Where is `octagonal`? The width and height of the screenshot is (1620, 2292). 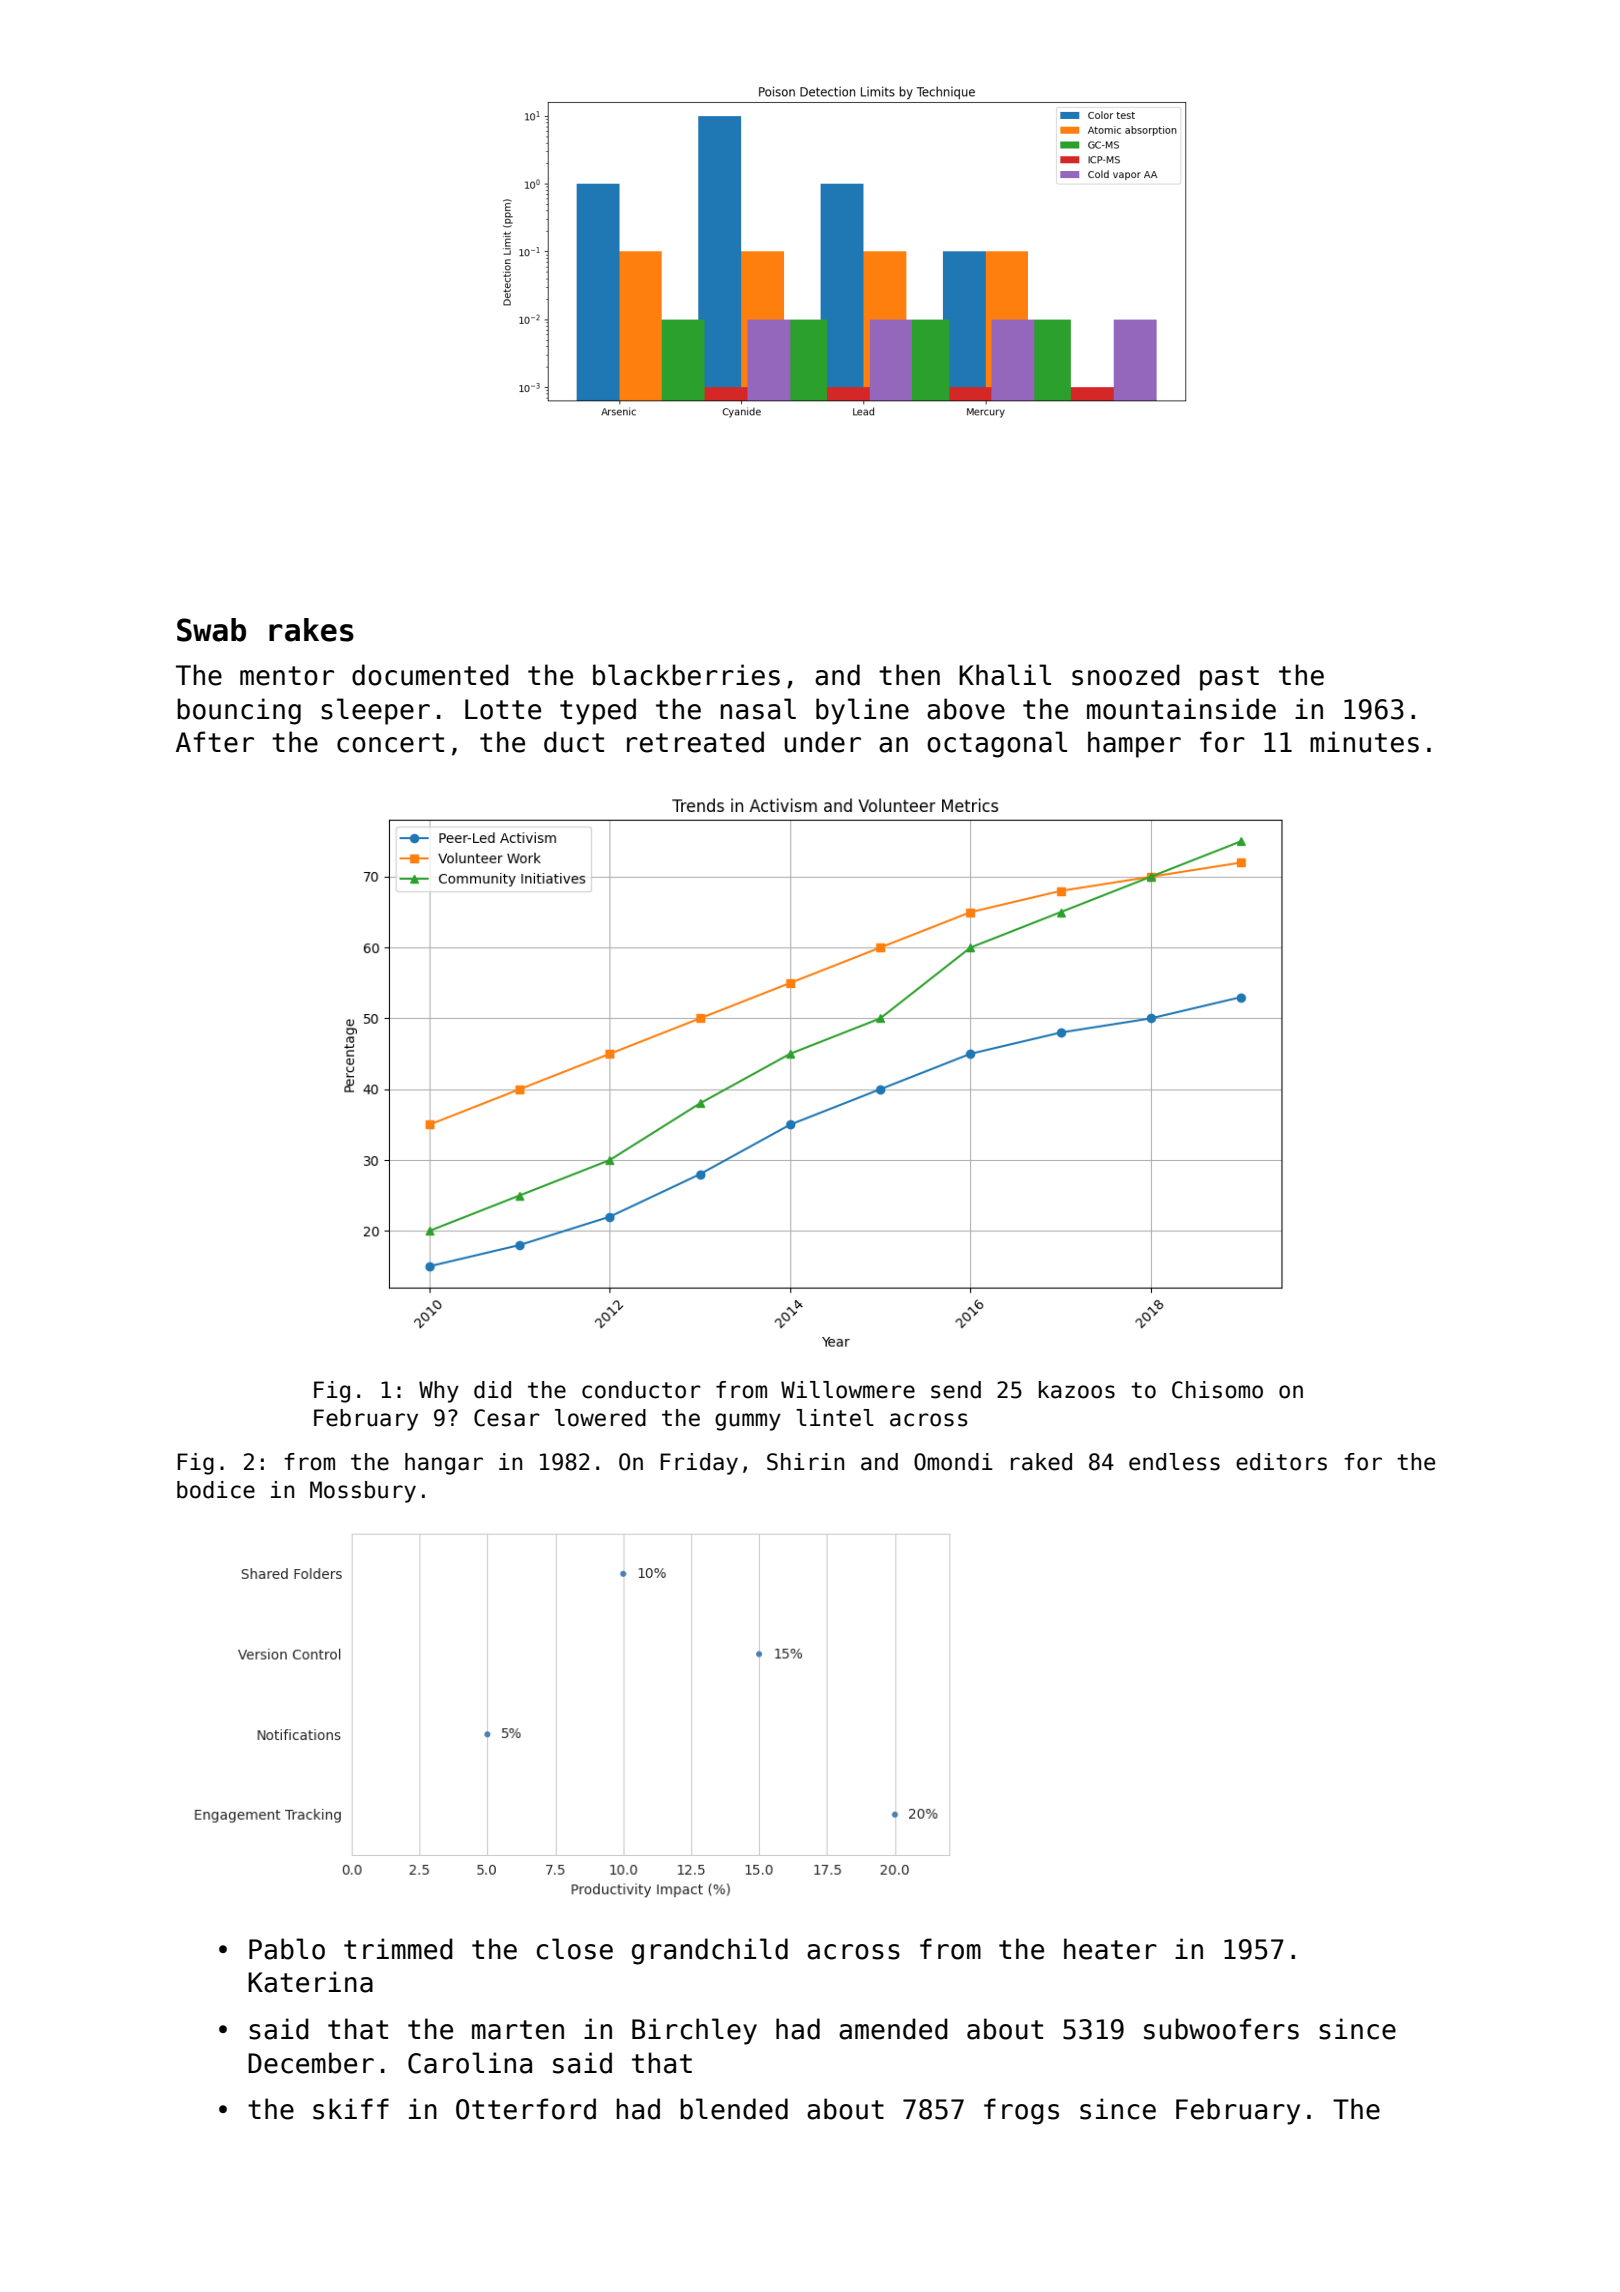
octagonal is located at coordinates (997, 744).
